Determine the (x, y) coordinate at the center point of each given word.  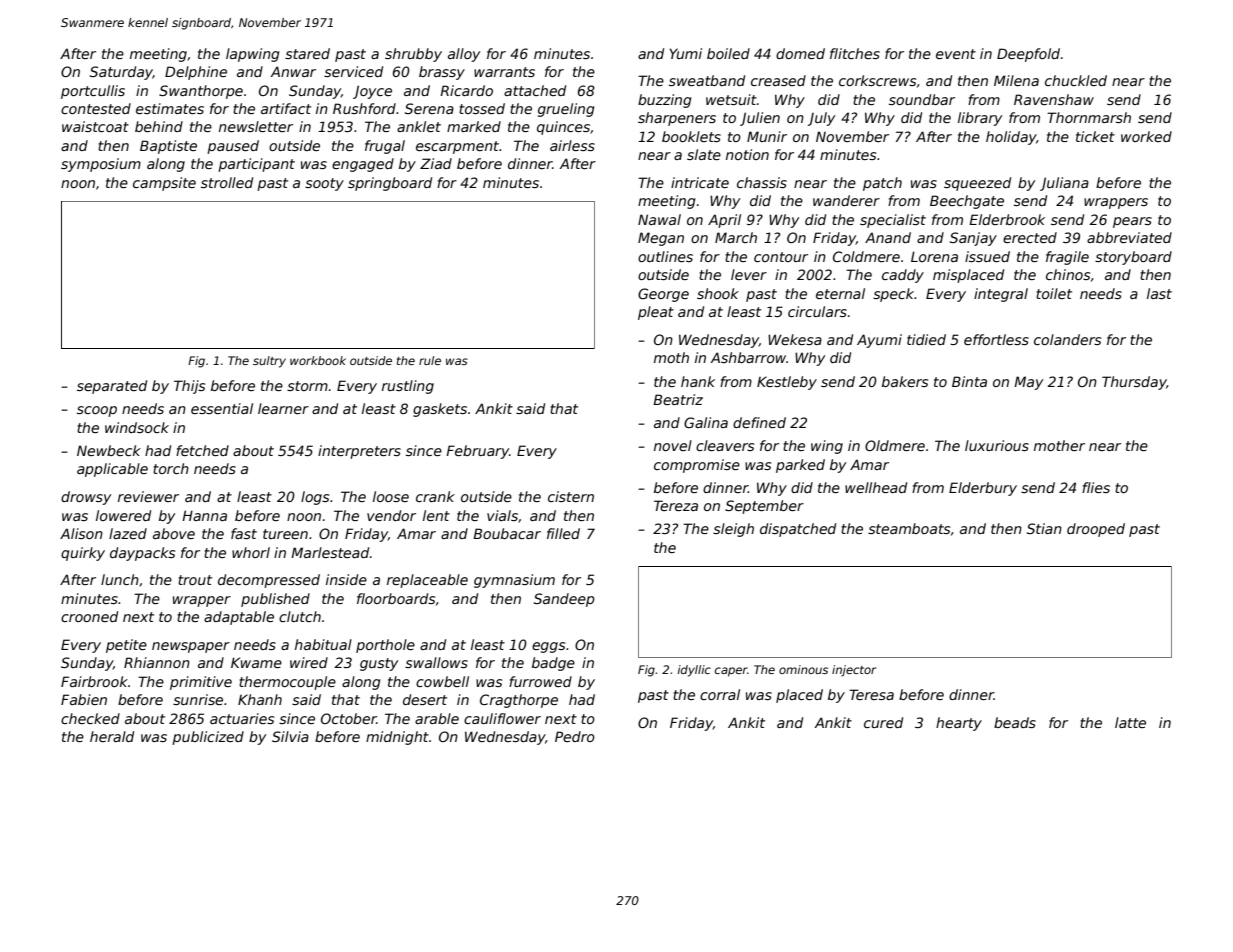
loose (391, 496)
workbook (318, 360)
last (1159, 293)
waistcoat (95, 126)
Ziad (436, 163)
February (477, 452)
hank (698, 381)
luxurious (997, 445)
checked (90, 718)
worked (1146, 136)
